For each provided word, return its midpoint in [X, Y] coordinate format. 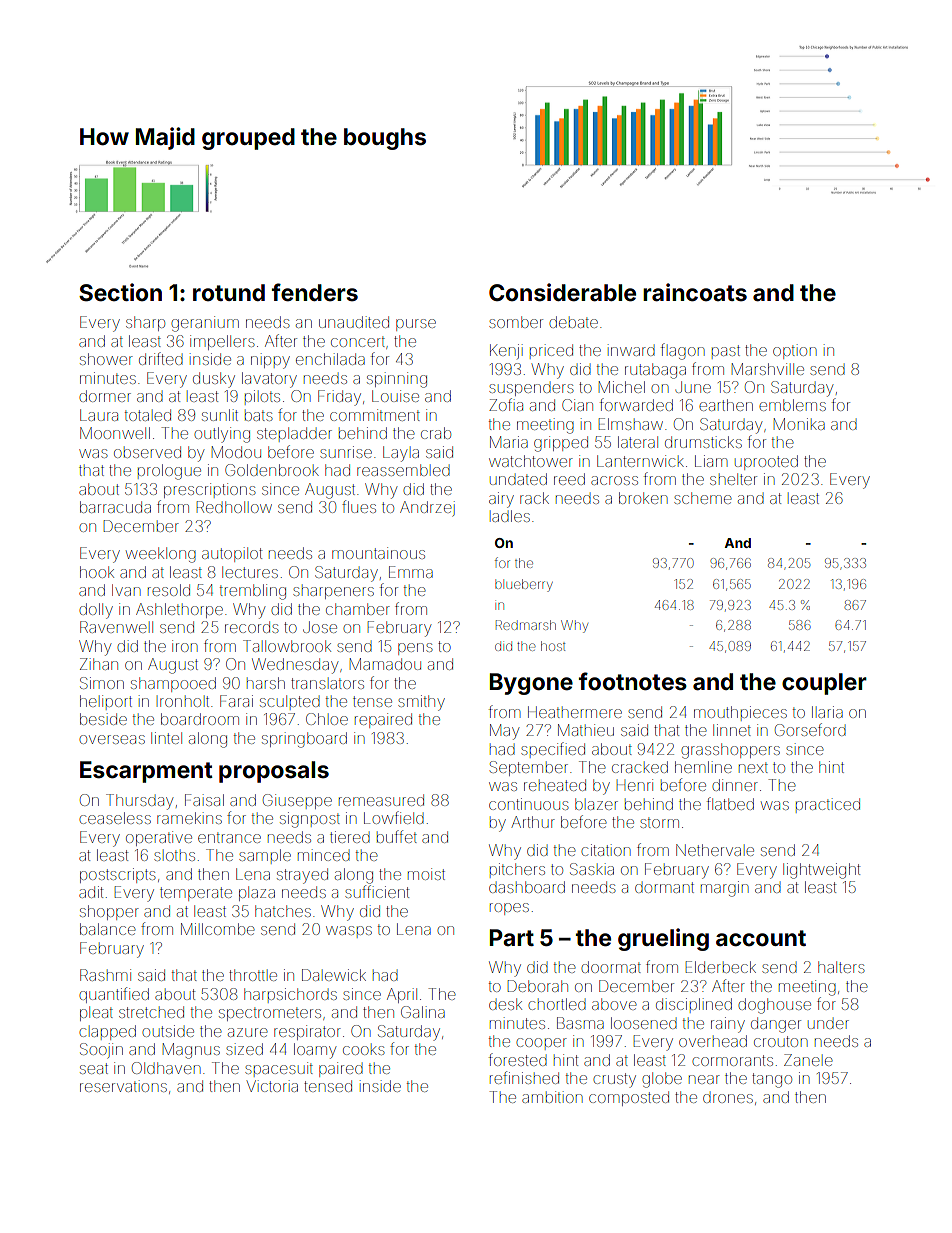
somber [516, 322]
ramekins [189, 818]
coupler [824, 684]
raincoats [695, 292]
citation [606, 850]
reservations [123, 1086]
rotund [229, 292]
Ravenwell [116, 627]
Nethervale [715, 850]
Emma [411, 572]
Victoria [272, 1086]
